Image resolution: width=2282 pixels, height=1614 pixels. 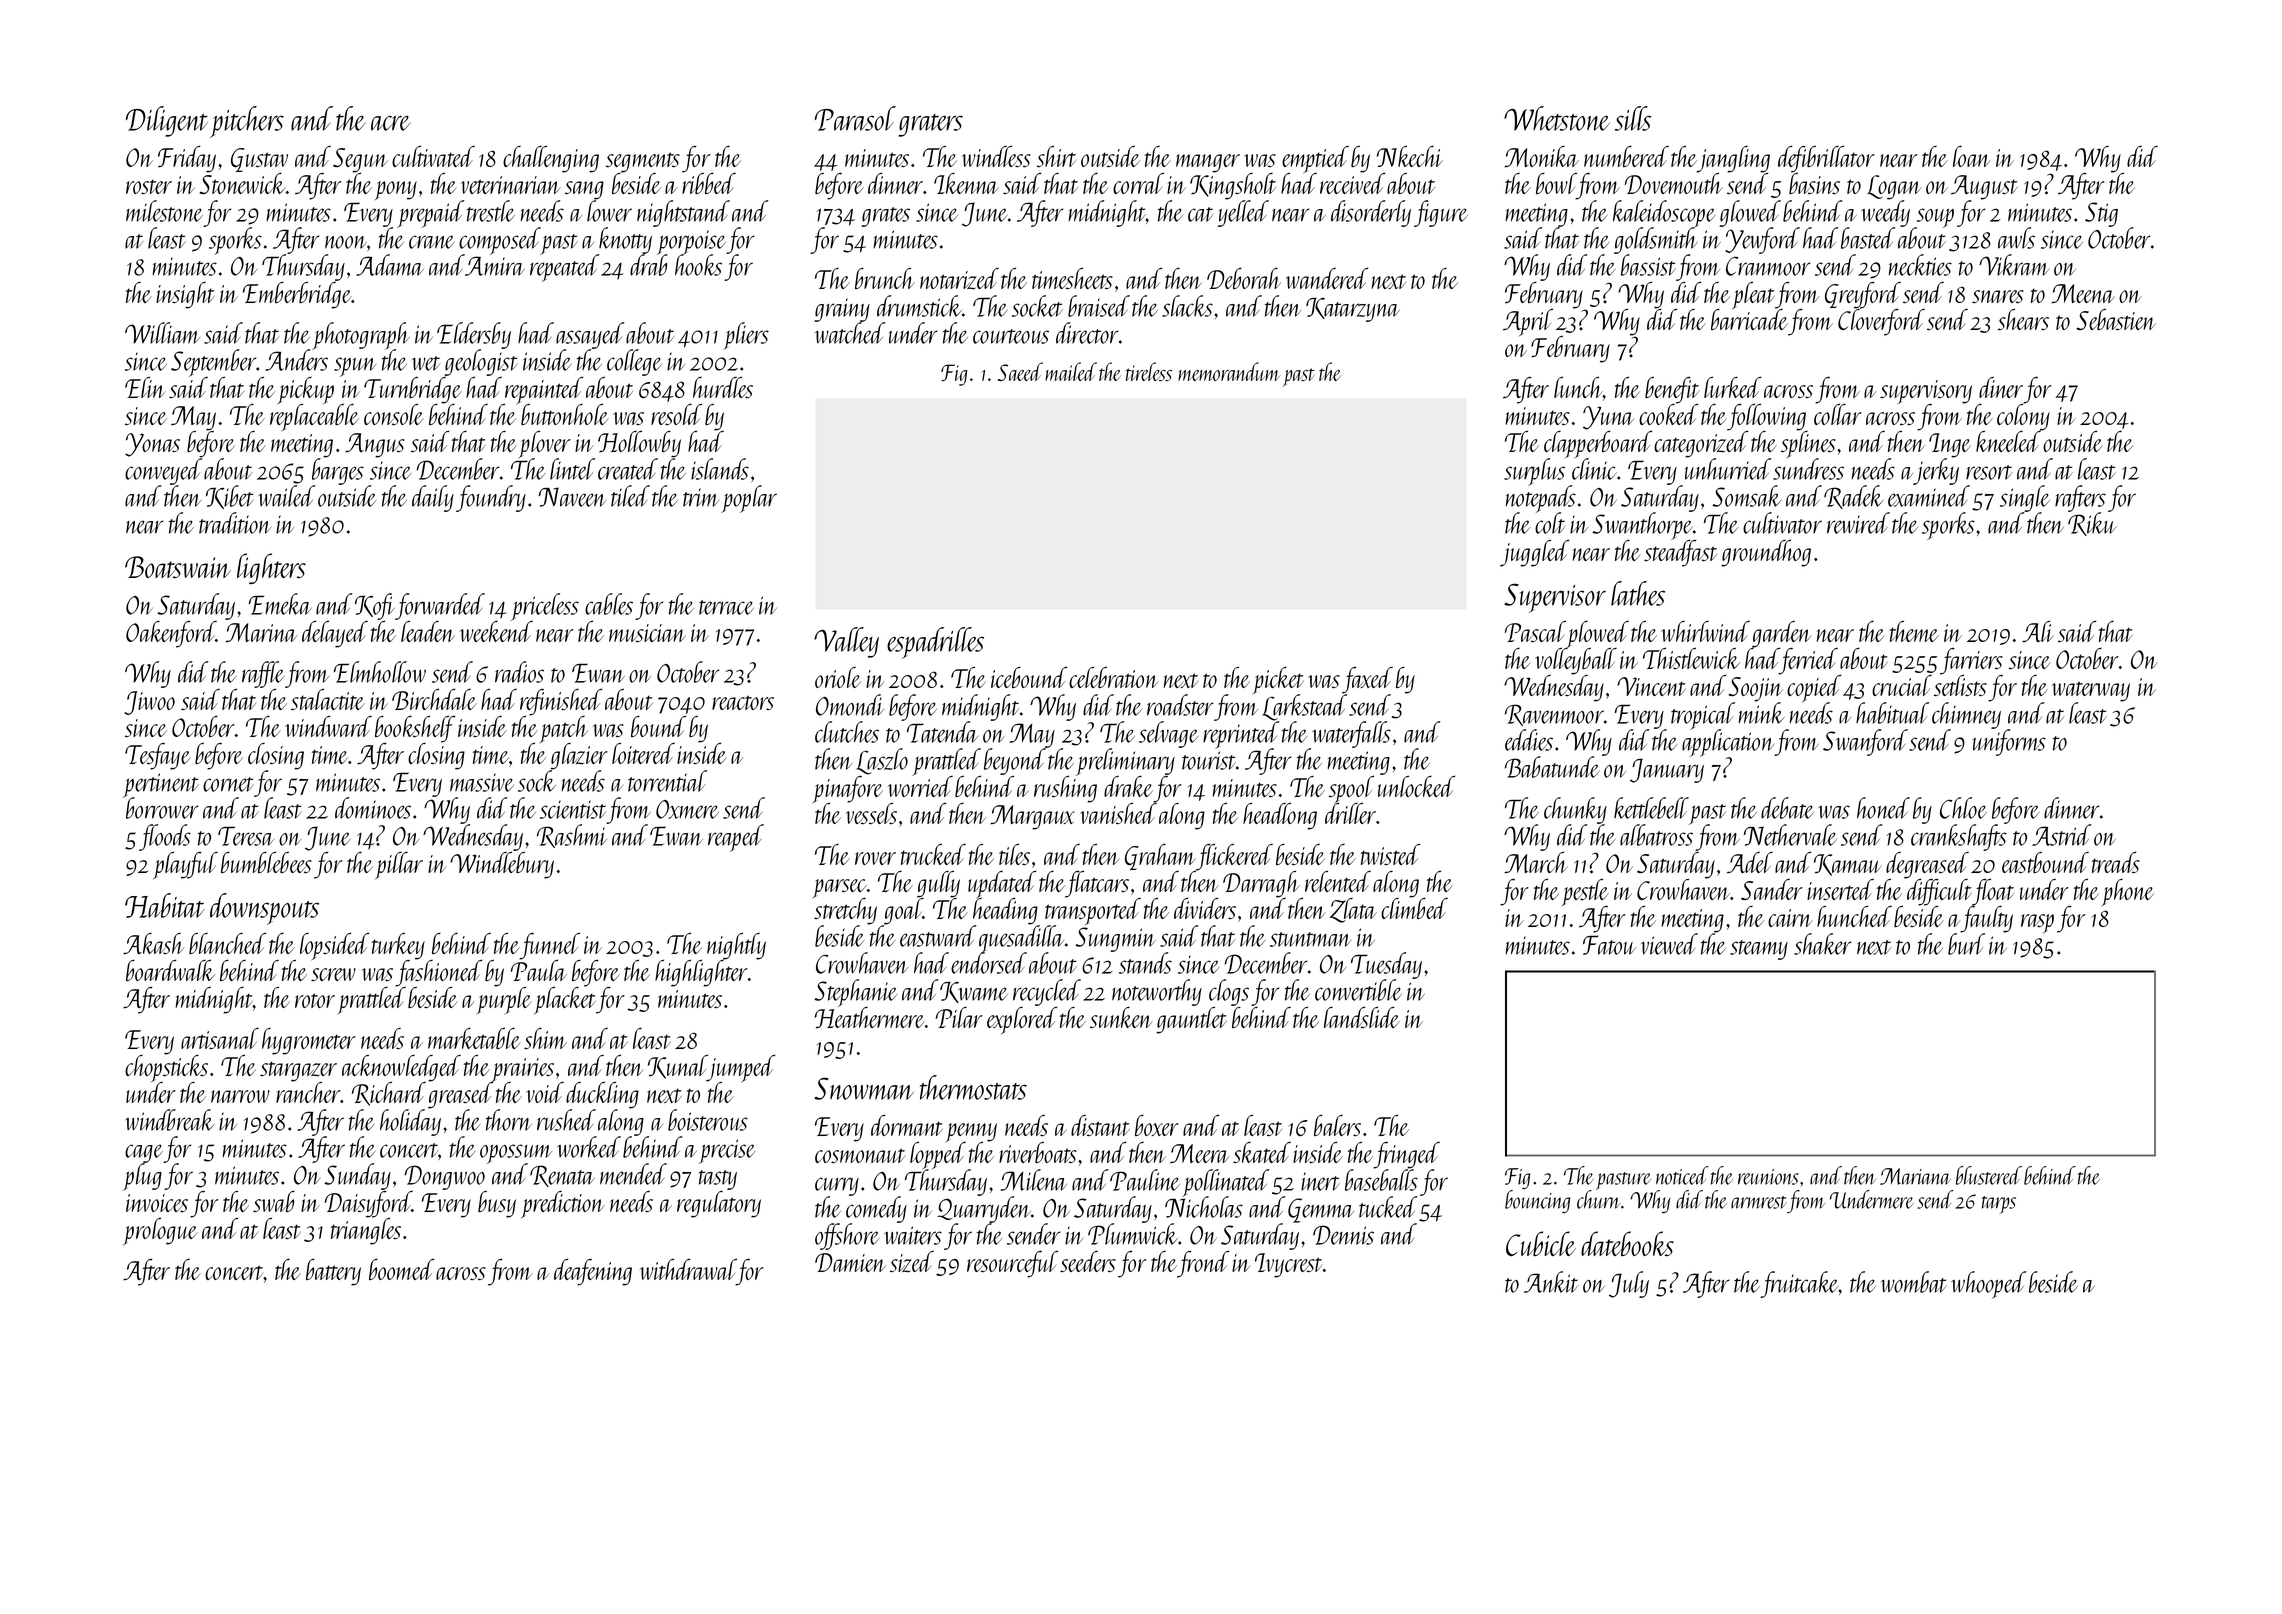 I want to click on tireless, so click(x=1149, y=371).
